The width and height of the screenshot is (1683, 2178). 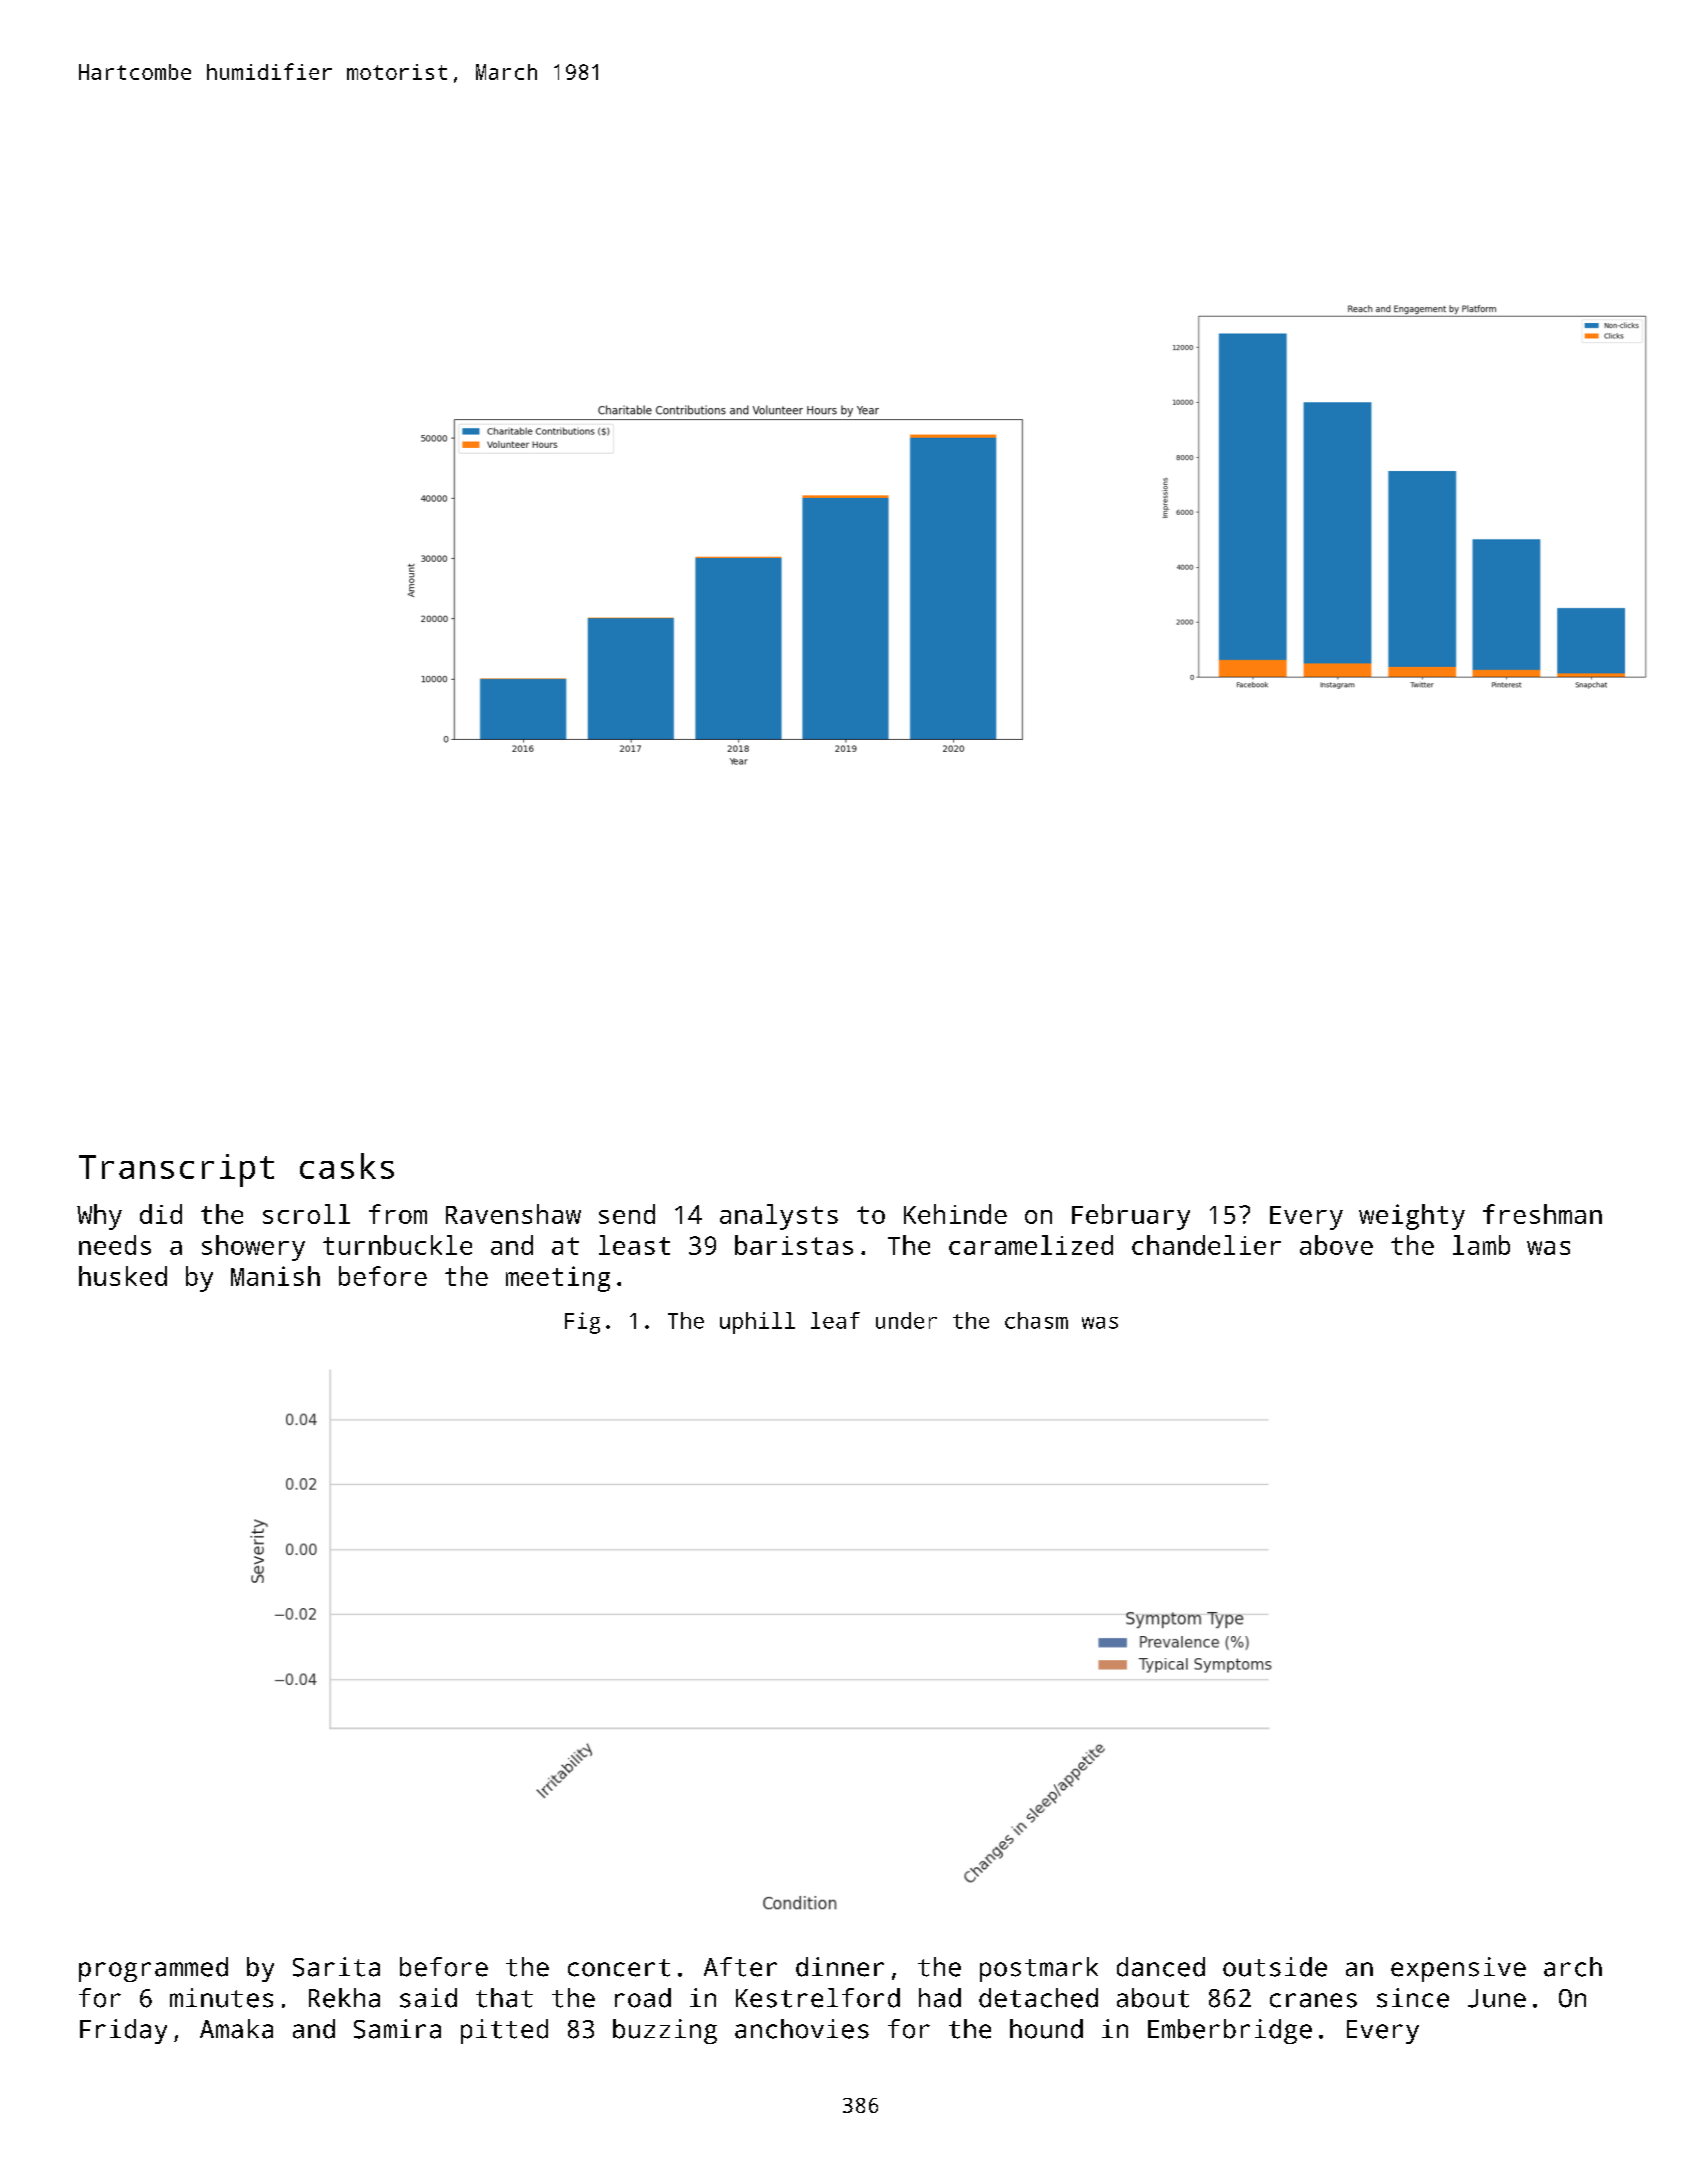 What do you see at coordinates (1230, 2031) in the screenshot?
I see `Emberbridge` at bounding box center [1230, 2031].
